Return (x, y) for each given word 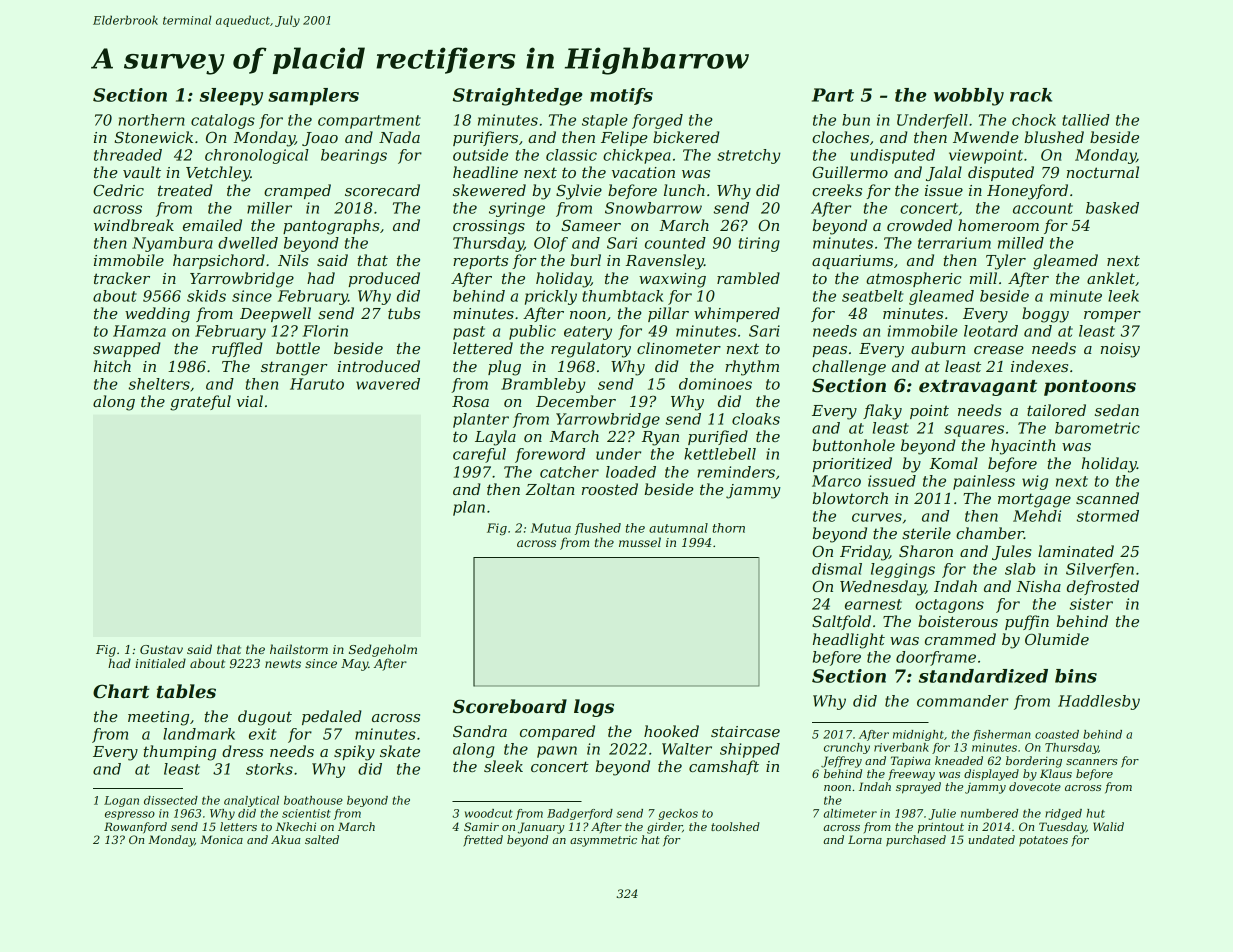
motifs (621, 96)
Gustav (161, 649)
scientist (306, 813)
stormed (1108, 516)
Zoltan (550, 489)
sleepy (231, 97)
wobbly (969, 97)
